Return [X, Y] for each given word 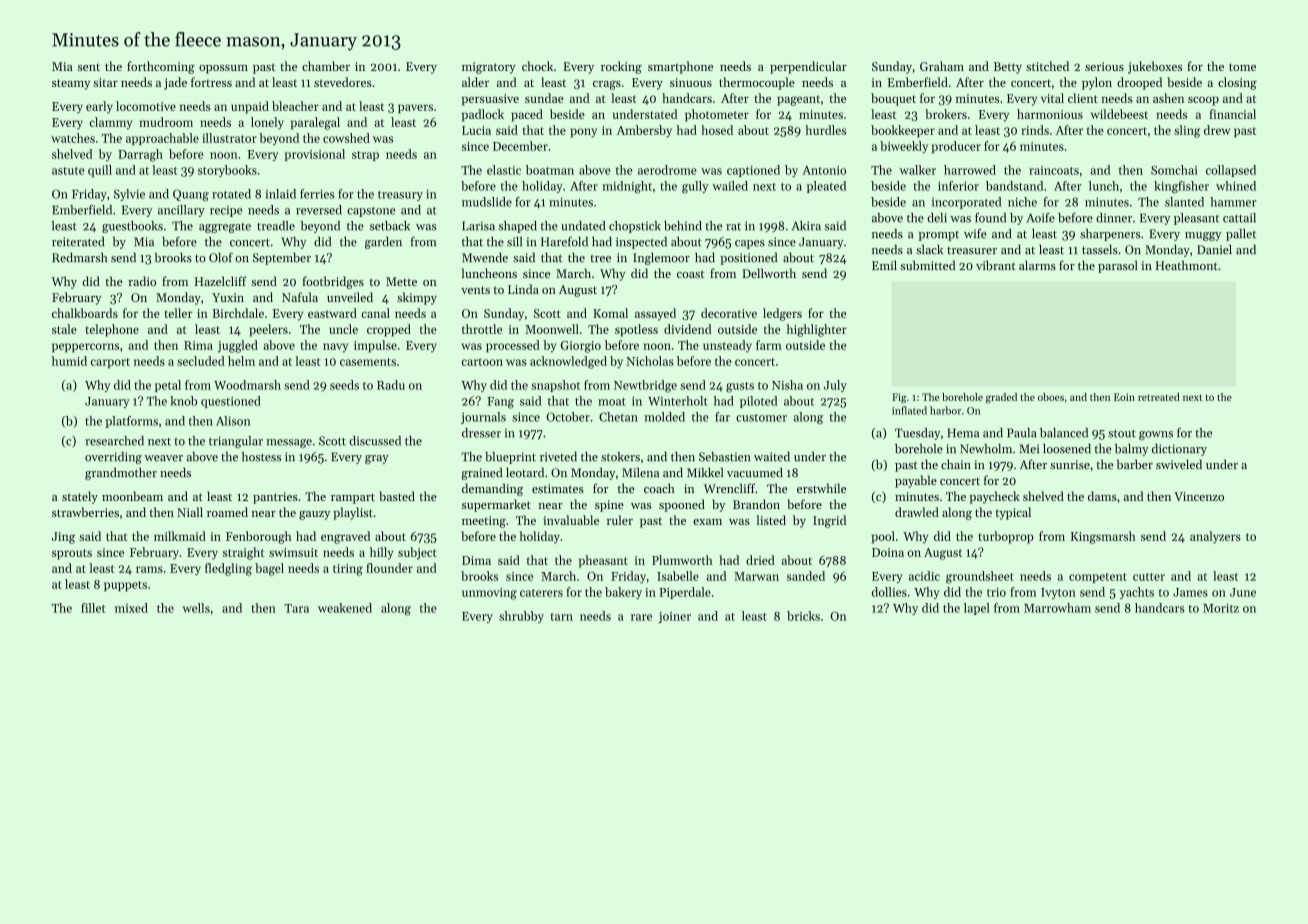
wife [975, 234]
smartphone [680, 67]
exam [707, 522]
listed [771, 520]
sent [89, 67]
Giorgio [581, 347]
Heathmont [1187, 265]
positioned [748, 258]
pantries [275, 498]
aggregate [225, 228]
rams [149, 569]
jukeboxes [1155, 67]
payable [916, 481]
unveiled [350, 297]
